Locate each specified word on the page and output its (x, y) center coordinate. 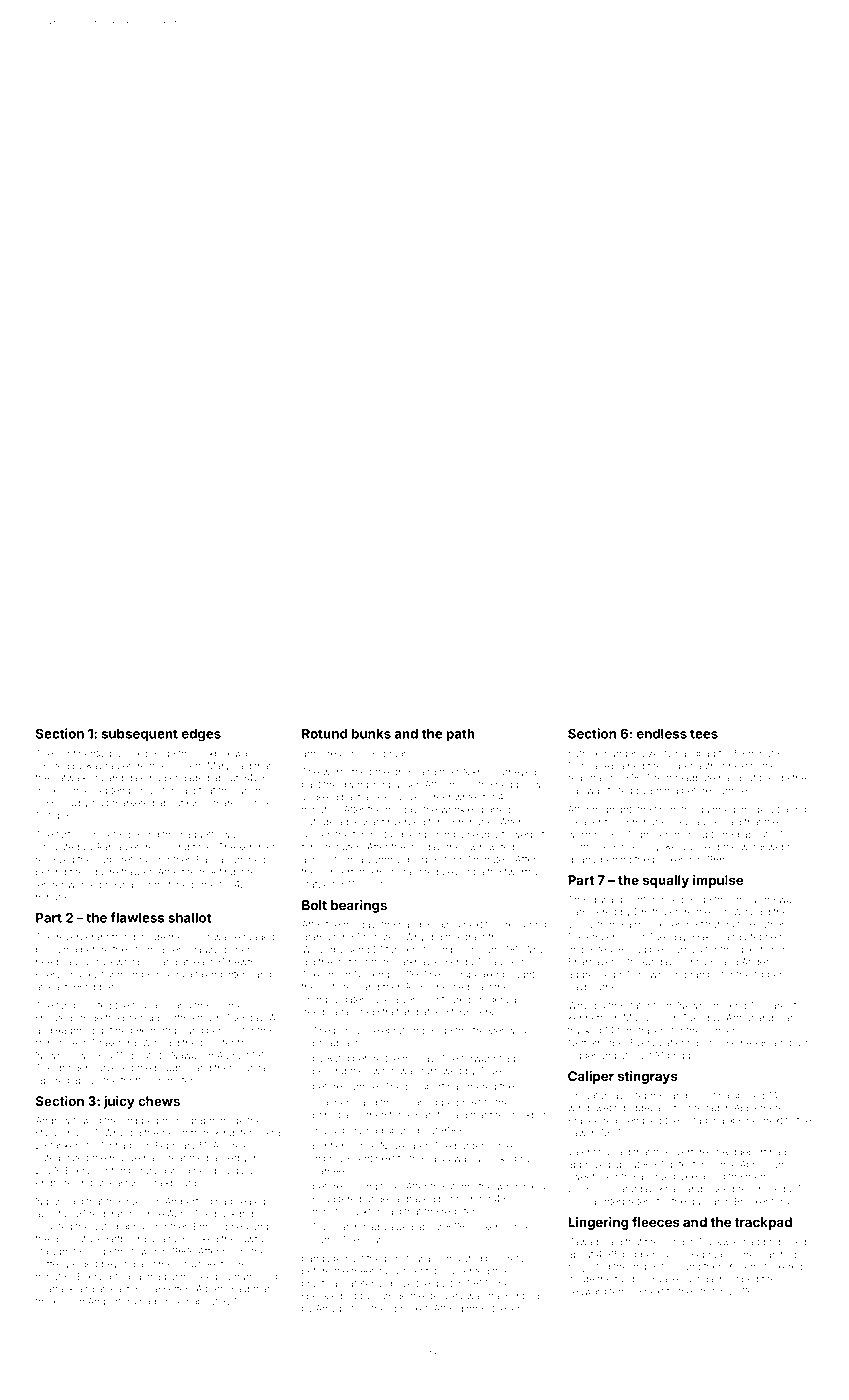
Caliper (591, 1077)
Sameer (330, 1171)
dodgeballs (645, 1109)
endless (661, 734)
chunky (81, 975)
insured (52, 766)
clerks (485, 1012)
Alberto (212, 1289)
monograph (188, 1121)
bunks (371, 734)
